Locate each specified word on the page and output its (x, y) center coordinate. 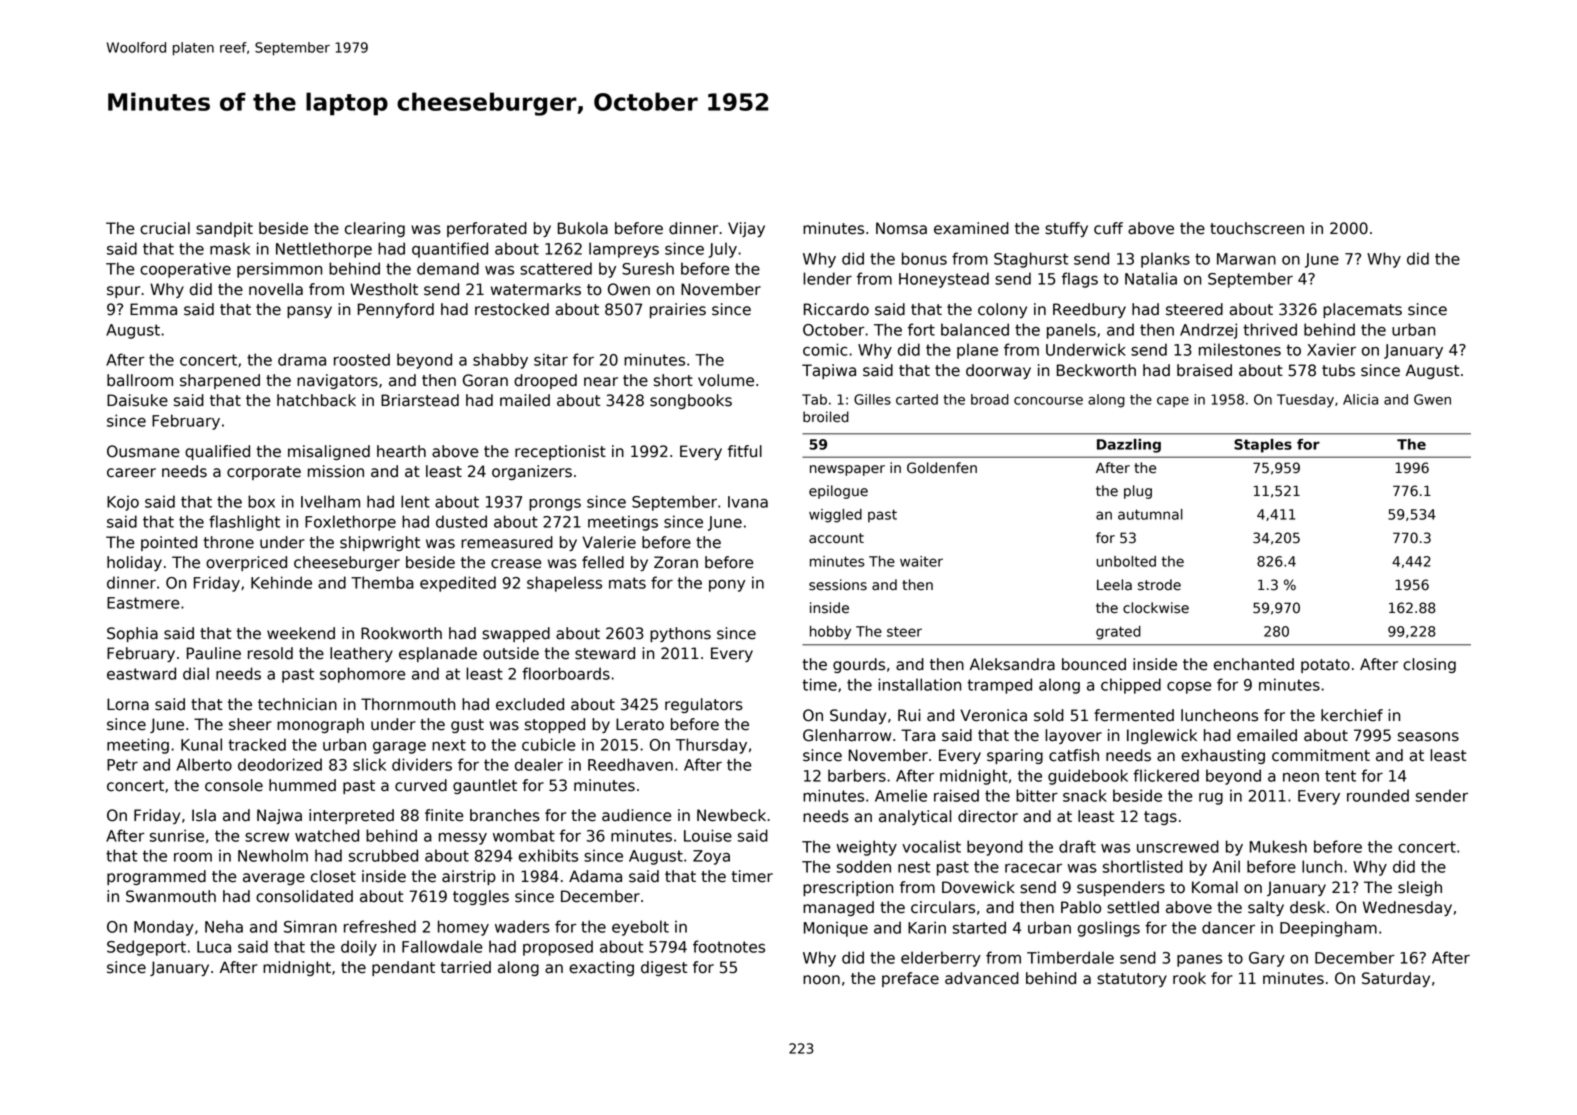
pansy (309, 312)
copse (1189, 687)
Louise (708, 835)
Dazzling (1129, 446)
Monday (164, 928)
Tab (814, 399)
